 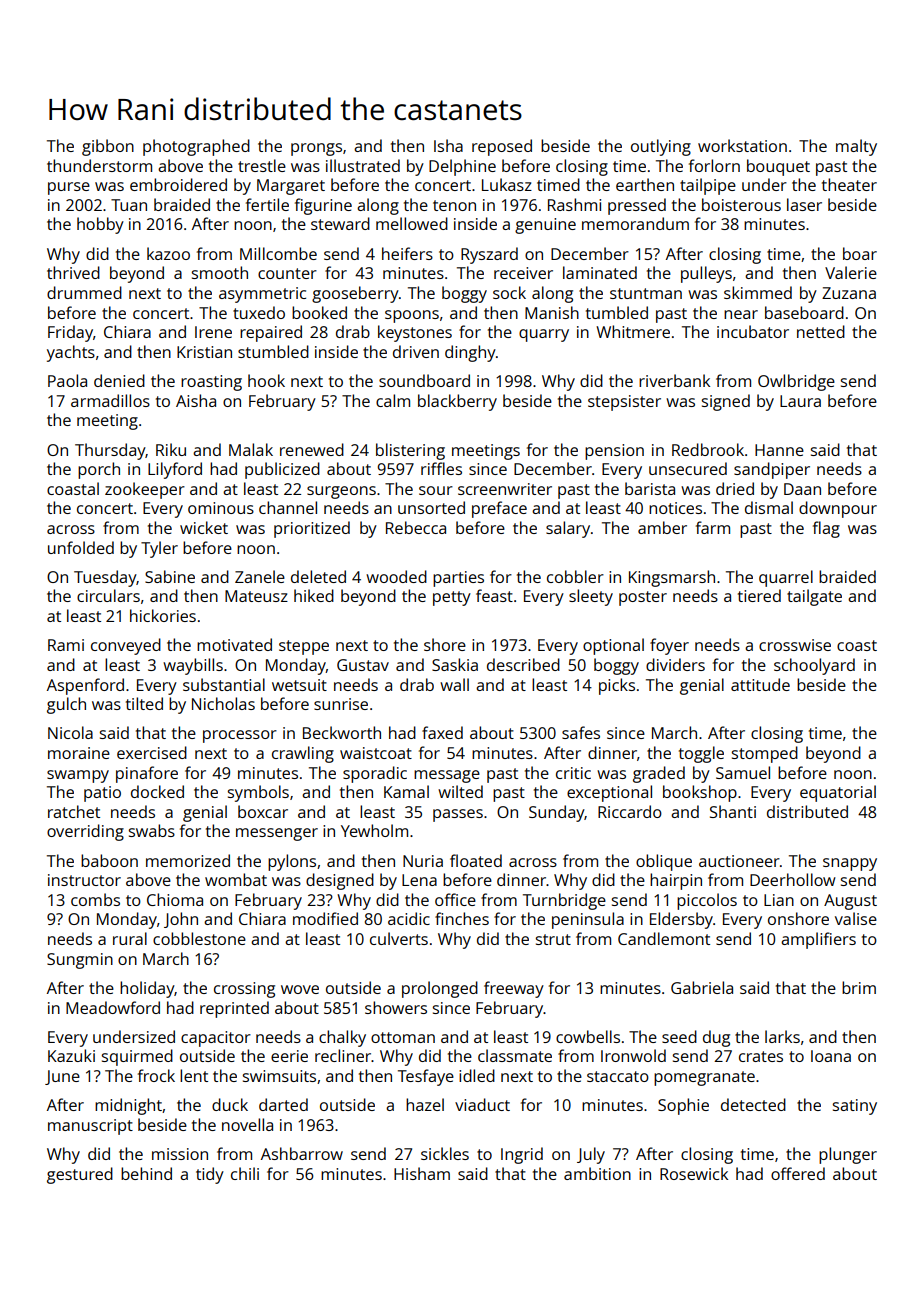 What do you see at coordinates (108, 595) in the document?
I see `circulars` at bounding box center [108, 595].
